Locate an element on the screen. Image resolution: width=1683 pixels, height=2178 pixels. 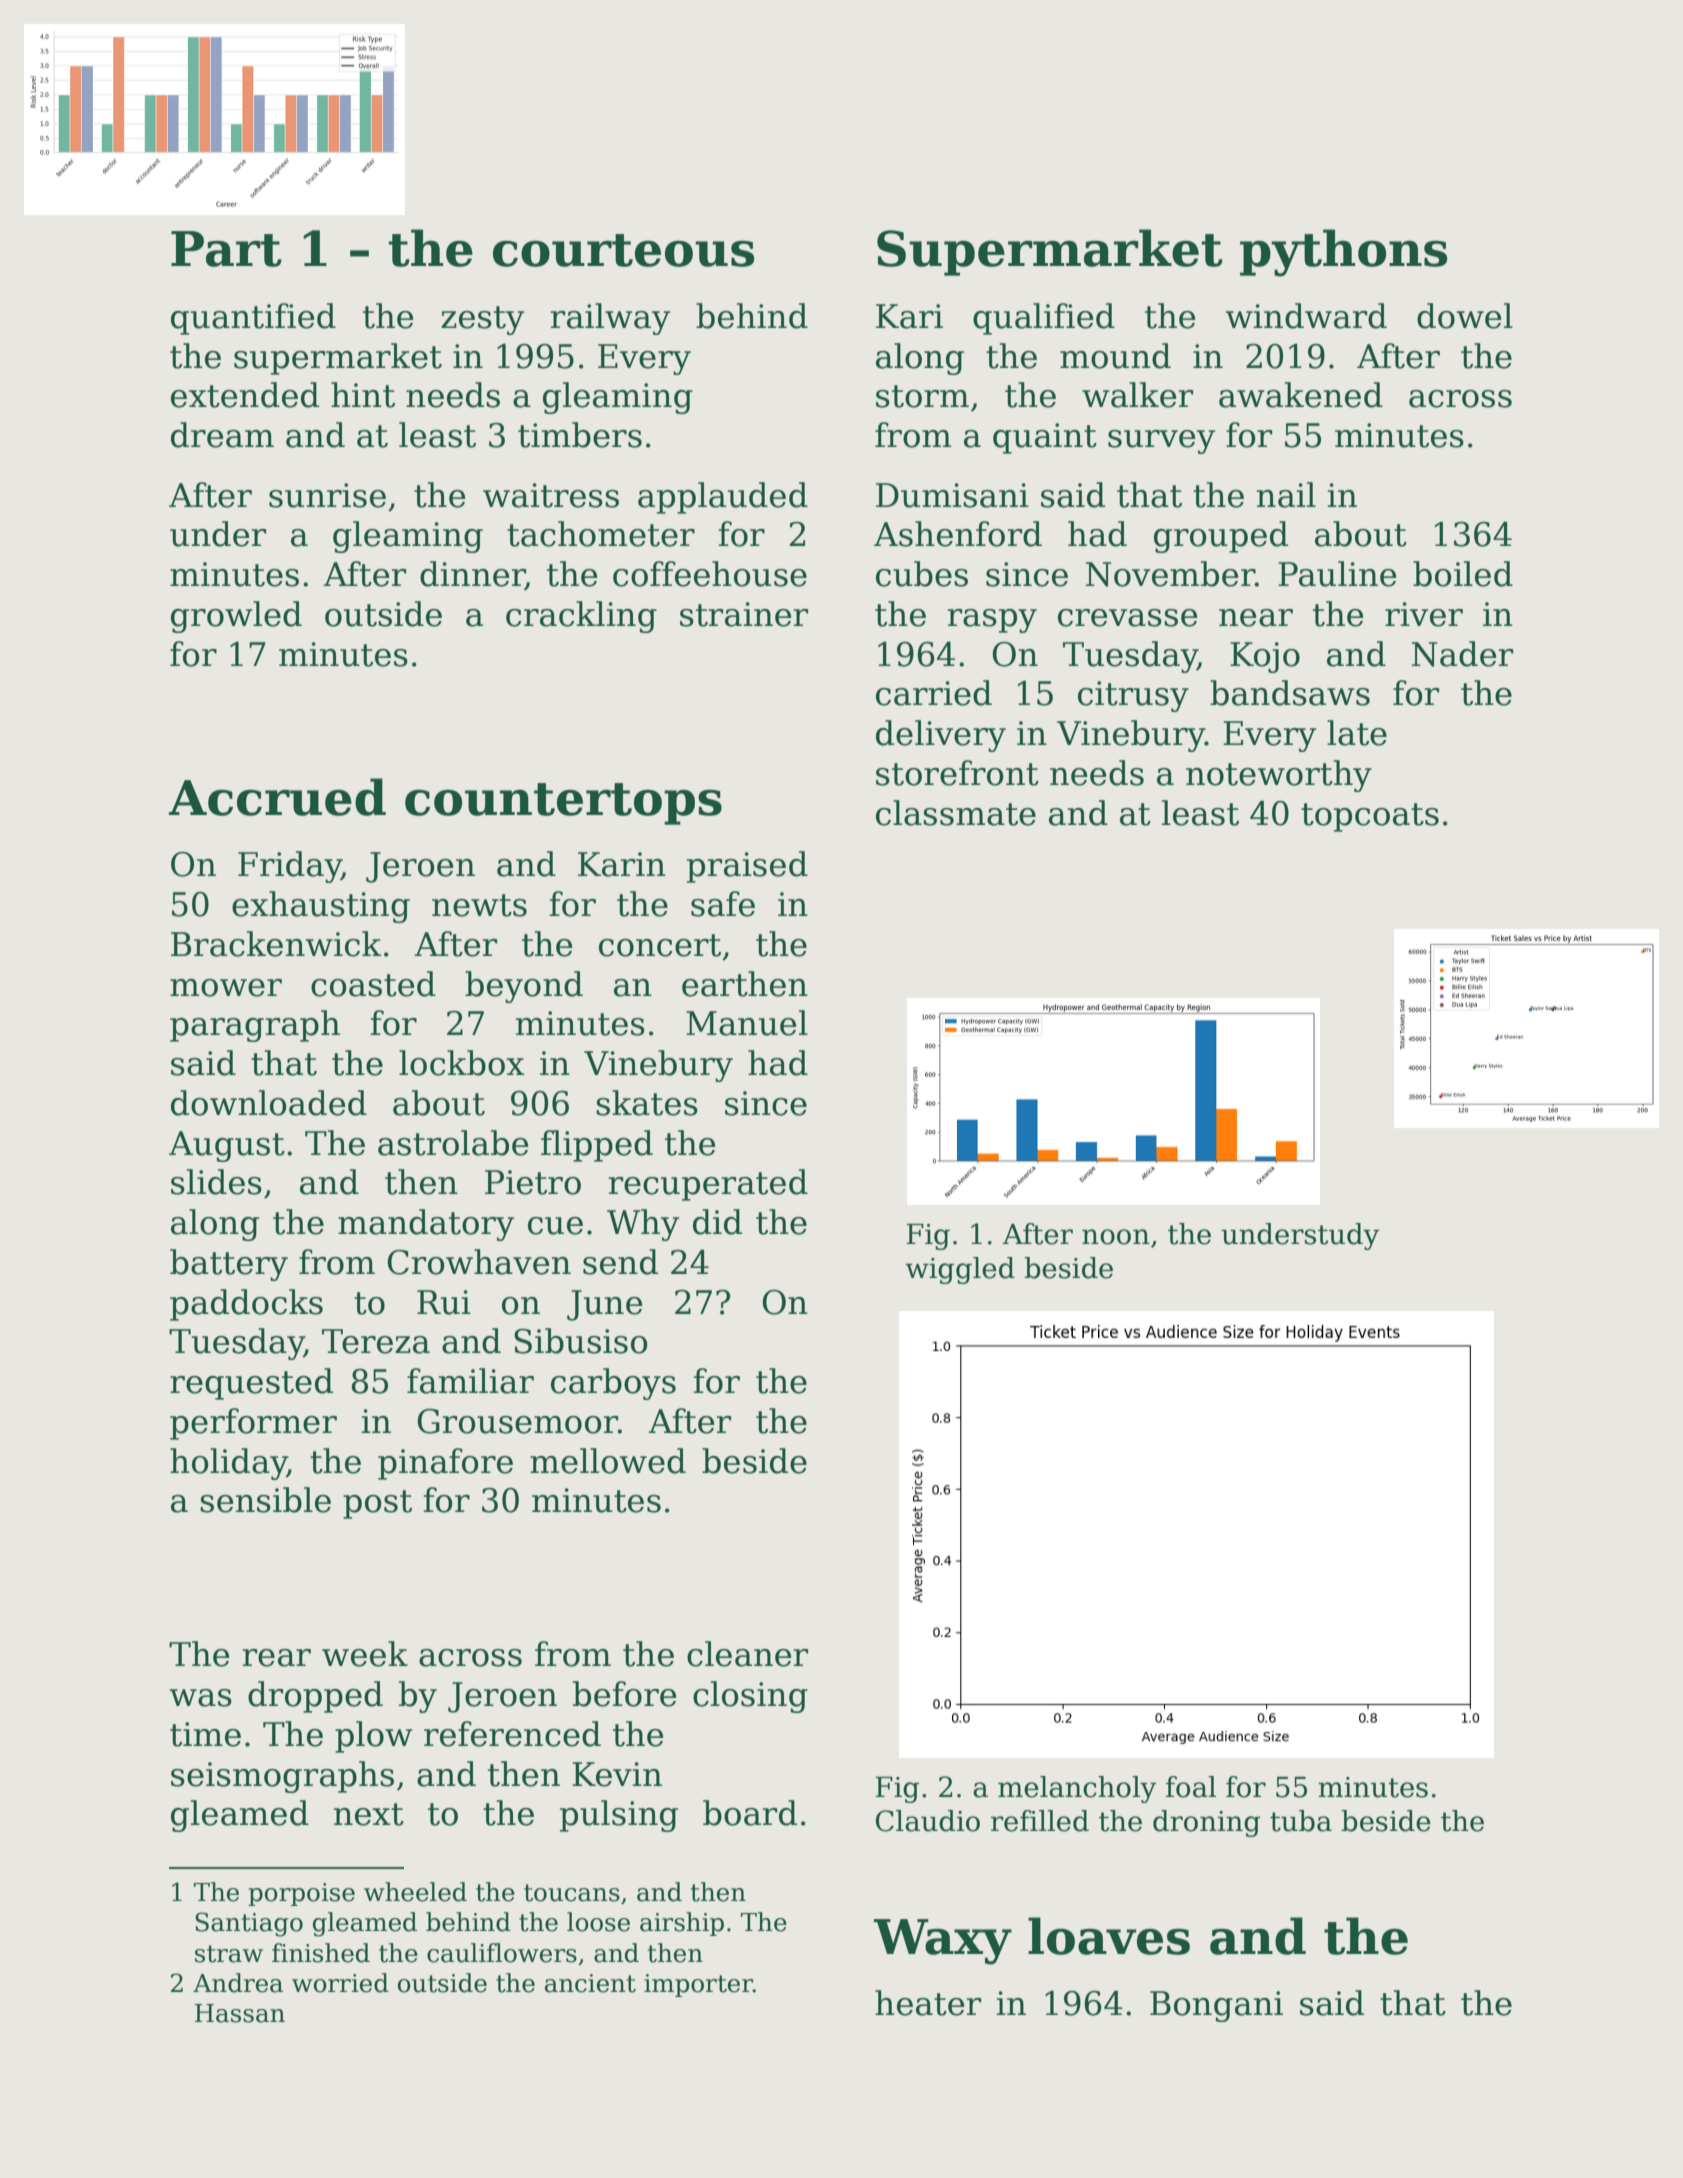
heater is located at coordinates (928, 2003).
